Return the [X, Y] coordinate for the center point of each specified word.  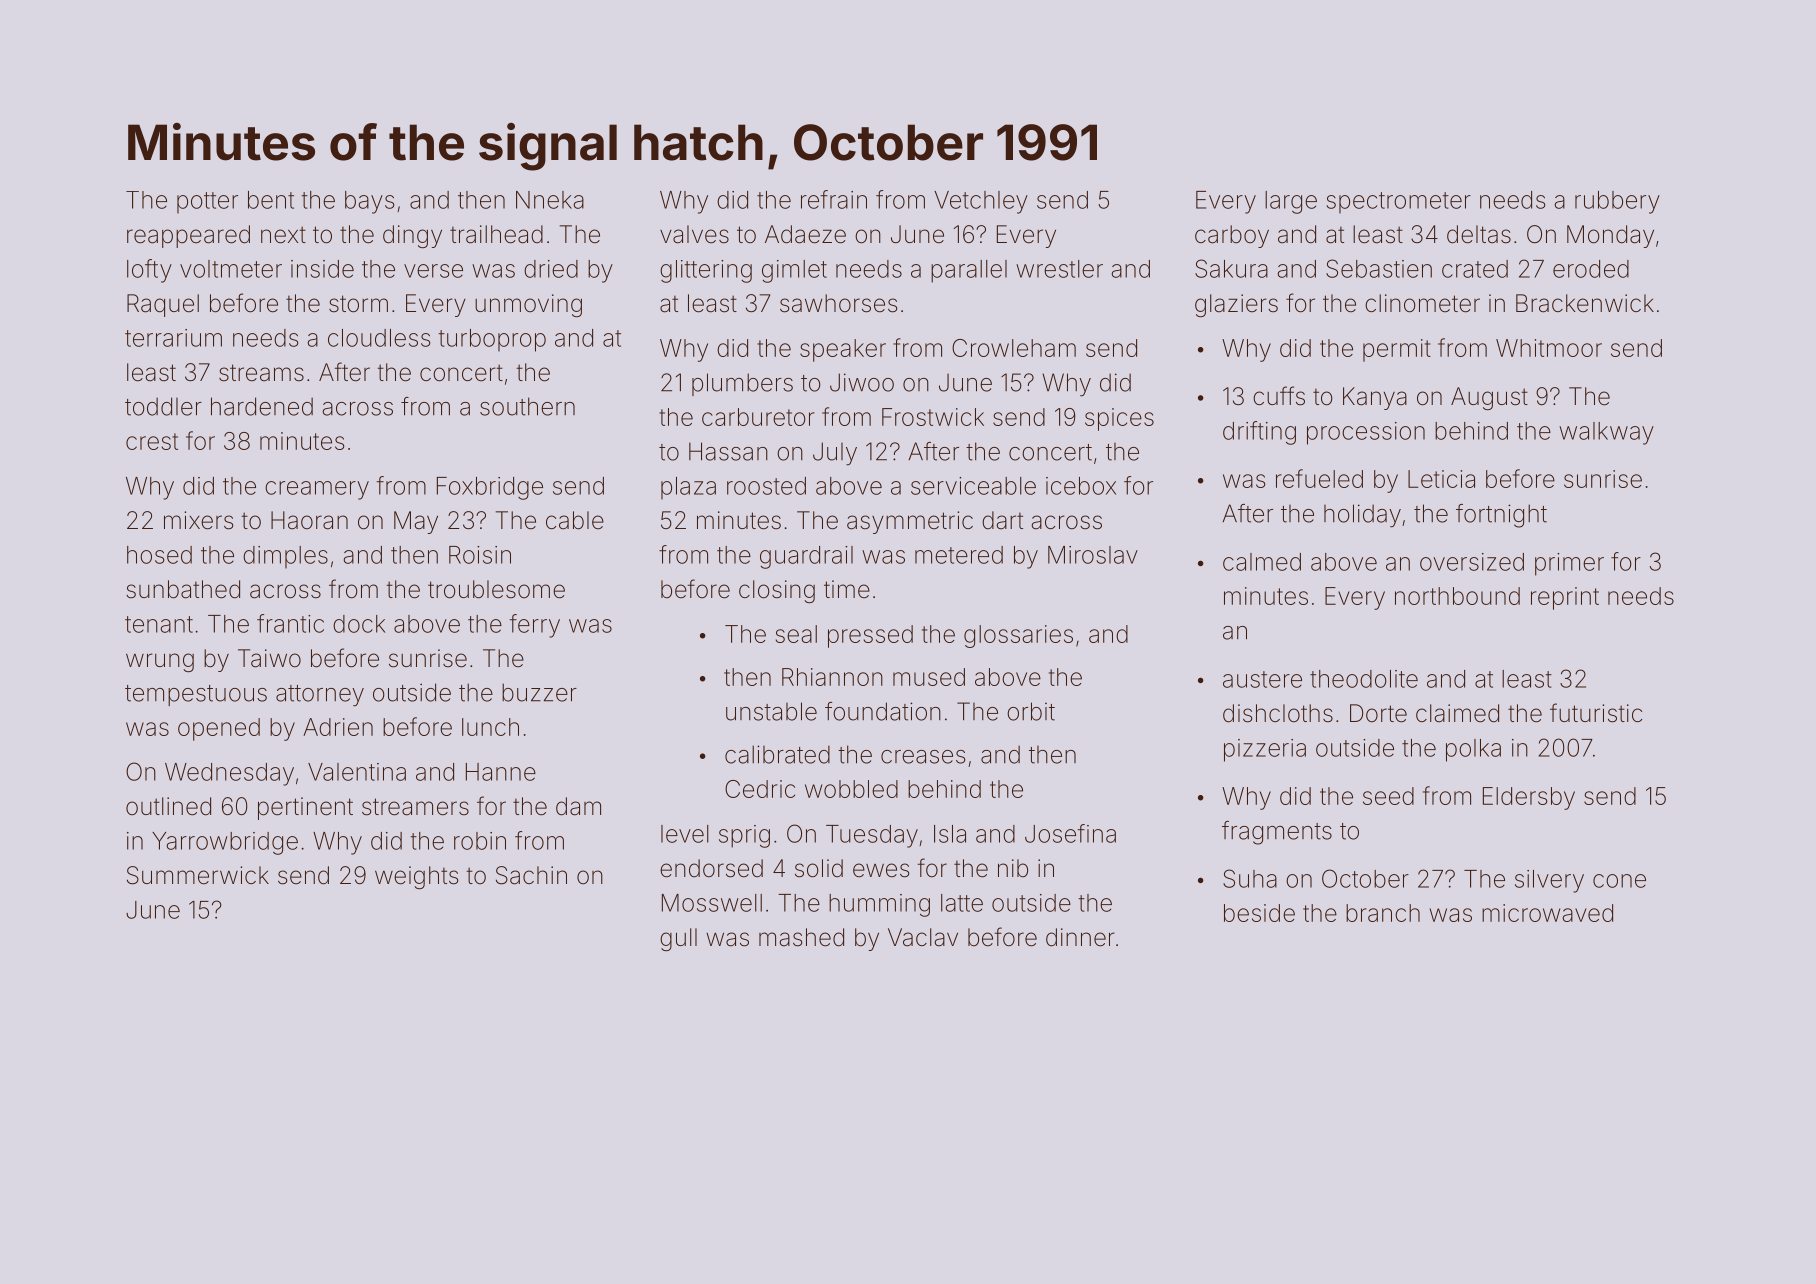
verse [433, 271]
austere [1262, 679]
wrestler [1059, 269]
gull [678, 939]
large [1291, 202]
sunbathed [183, 589]
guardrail [806, 557]
